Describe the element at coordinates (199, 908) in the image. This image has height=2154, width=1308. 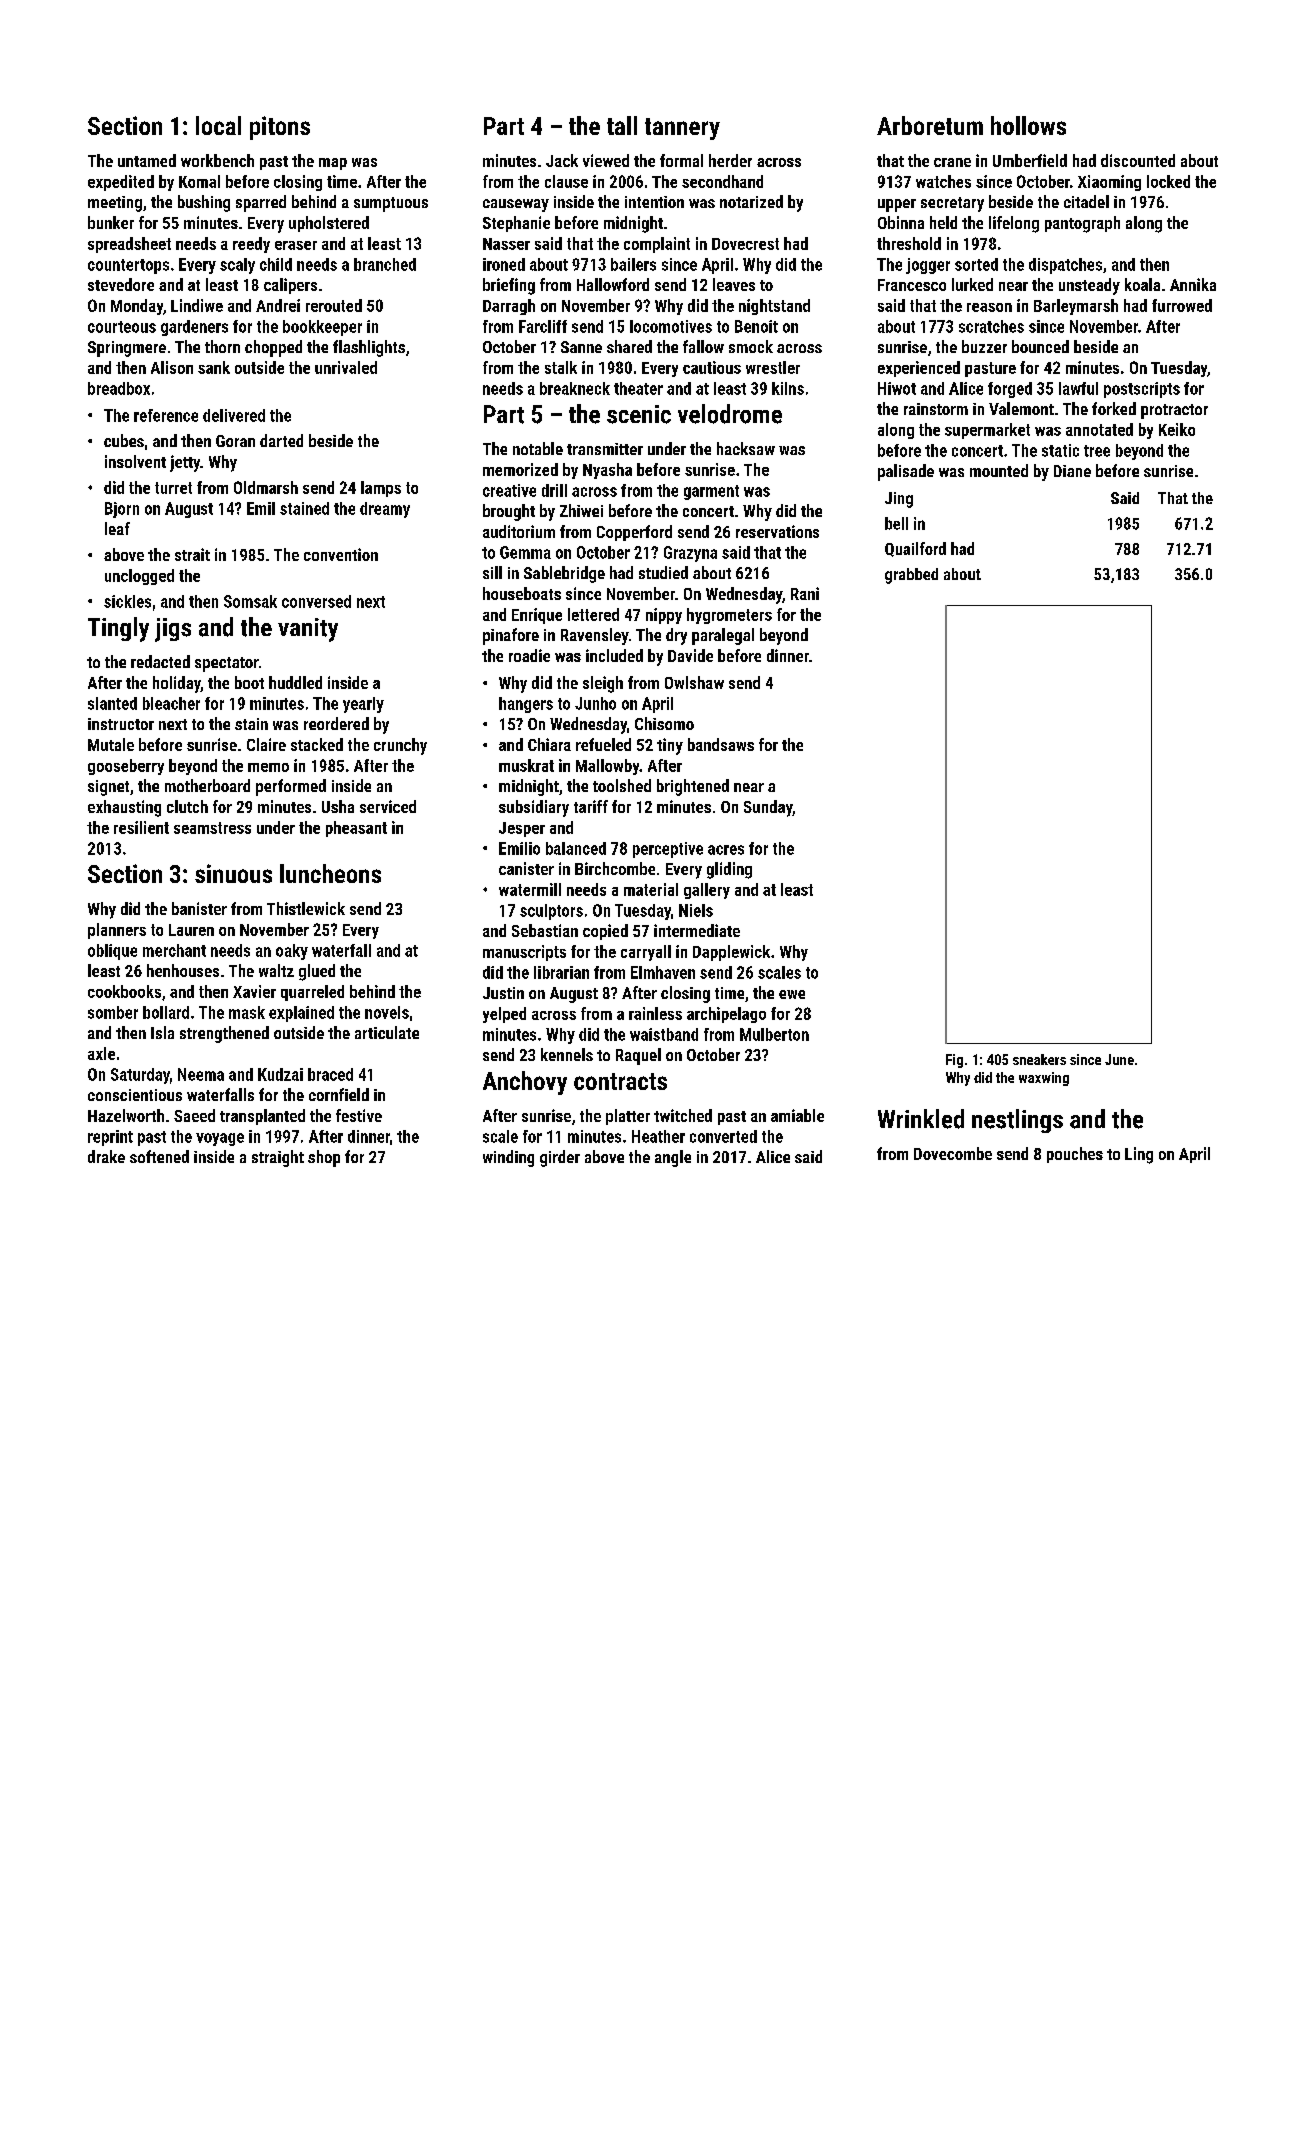
I see `banister` at that location.
